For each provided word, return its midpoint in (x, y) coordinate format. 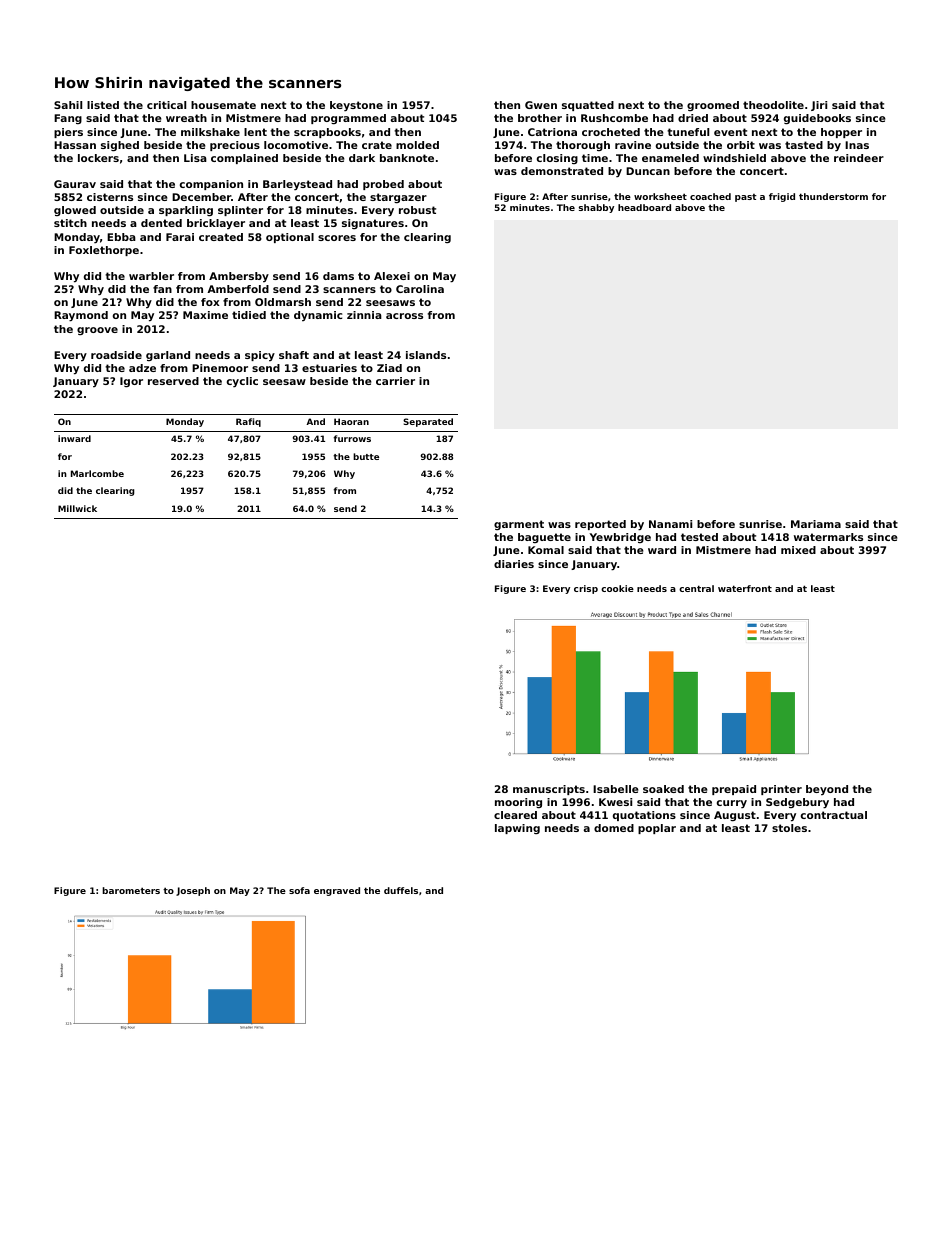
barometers (131, 890)
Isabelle (616, 789)
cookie (617, 588)
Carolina (420, 289)
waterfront (745, 588)
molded (417, 145)
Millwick (77, 508)
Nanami (670, 524)
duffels (401, 890)
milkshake (210, 132)
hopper (841, 133)
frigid (782, 197)
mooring (518, 803)
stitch (70, 223)
